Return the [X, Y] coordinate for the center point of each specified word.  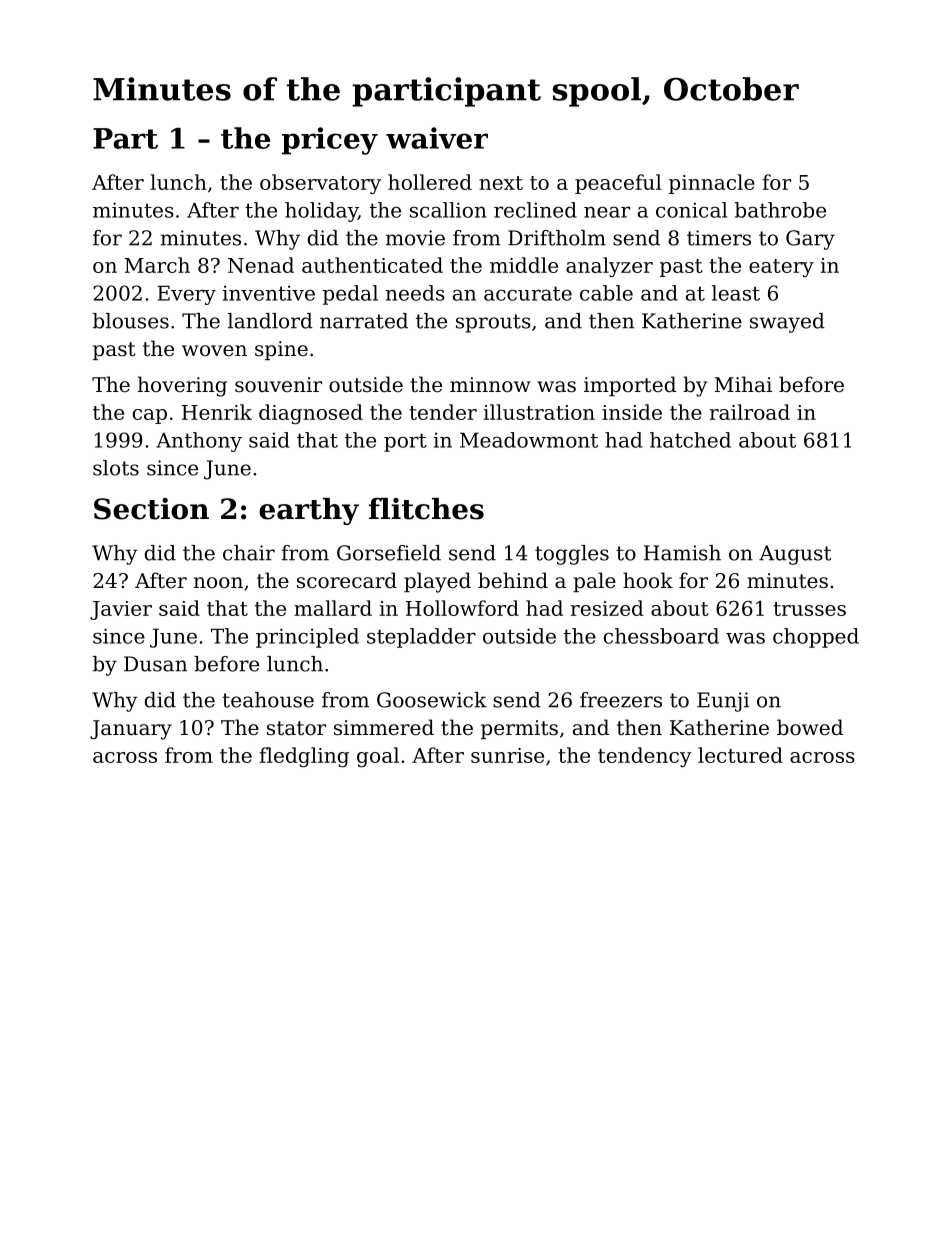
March [157, 265]
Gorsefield [389, 553]
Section [151, 509]
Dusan [155, 664]
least [736, 293]
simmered [384, 727]
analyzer [609, 267]
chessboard [661, 636]
